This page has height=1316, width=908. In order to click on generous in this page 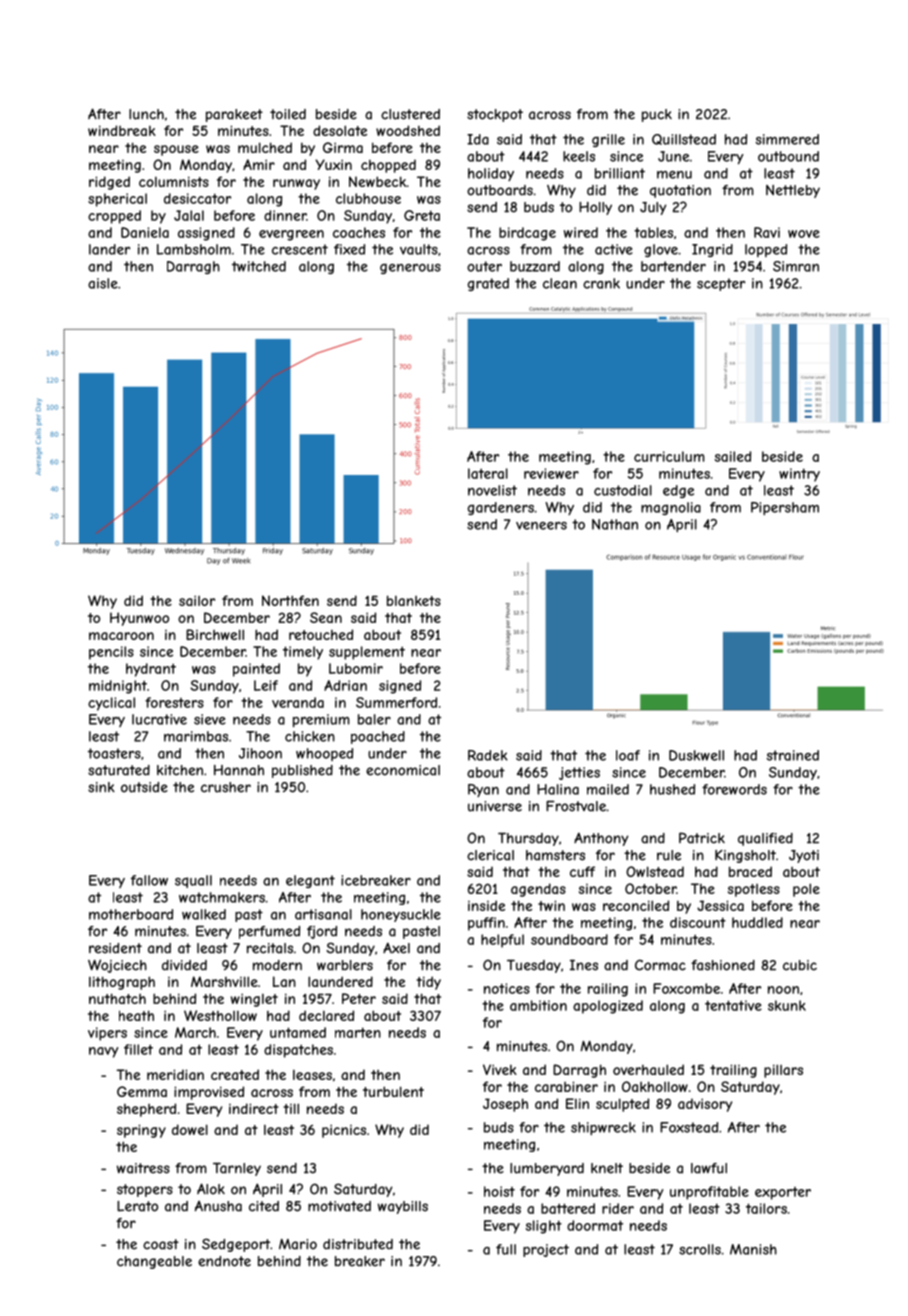, I will do `click(410, 269)`.
